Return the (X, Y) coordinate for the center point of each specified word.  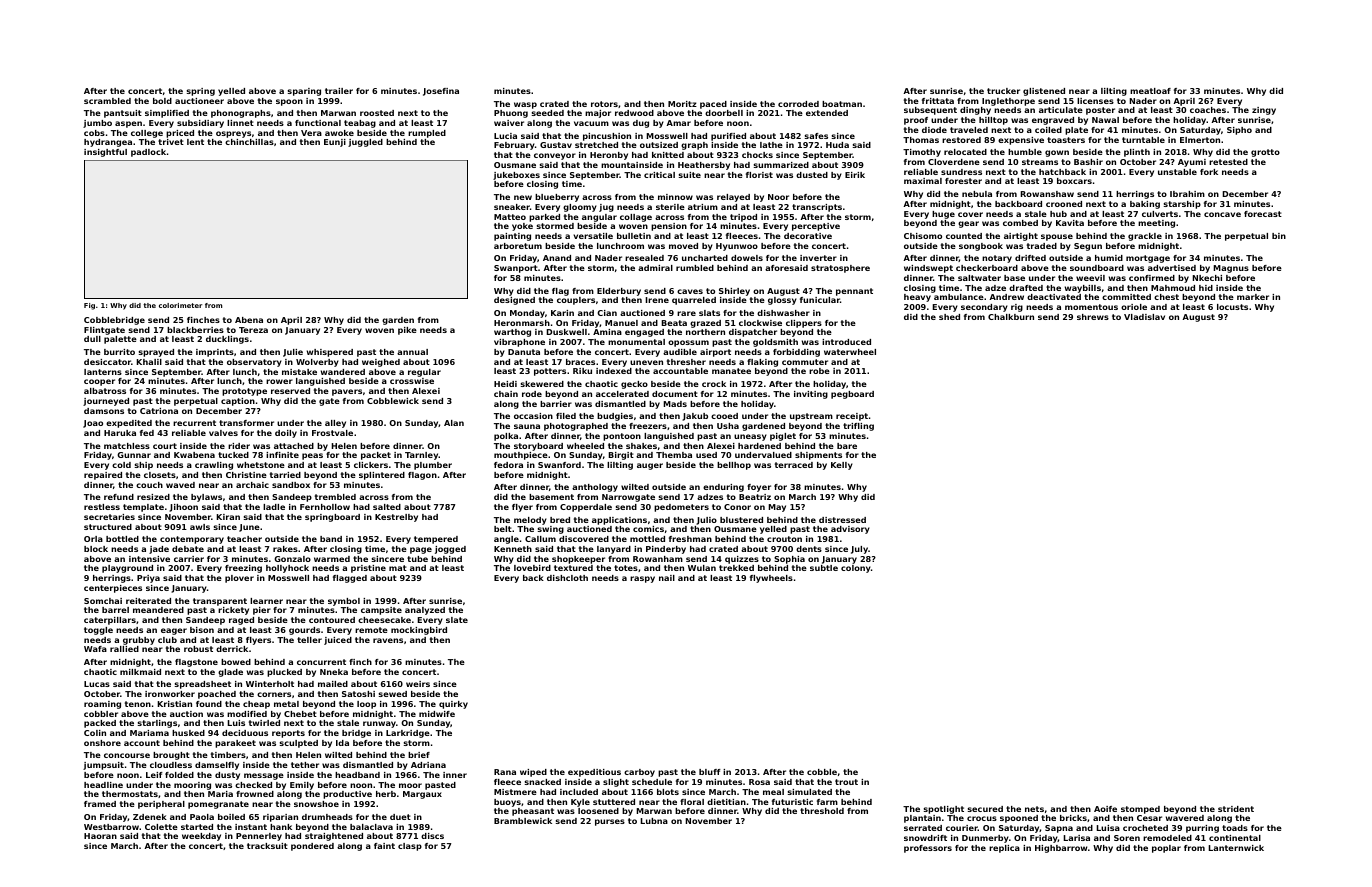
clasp (410, 847)
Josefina (441, 92)
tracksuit (267, 846)
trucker (1003, 91)
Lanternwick (1236, 848)
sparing (304, 92)
